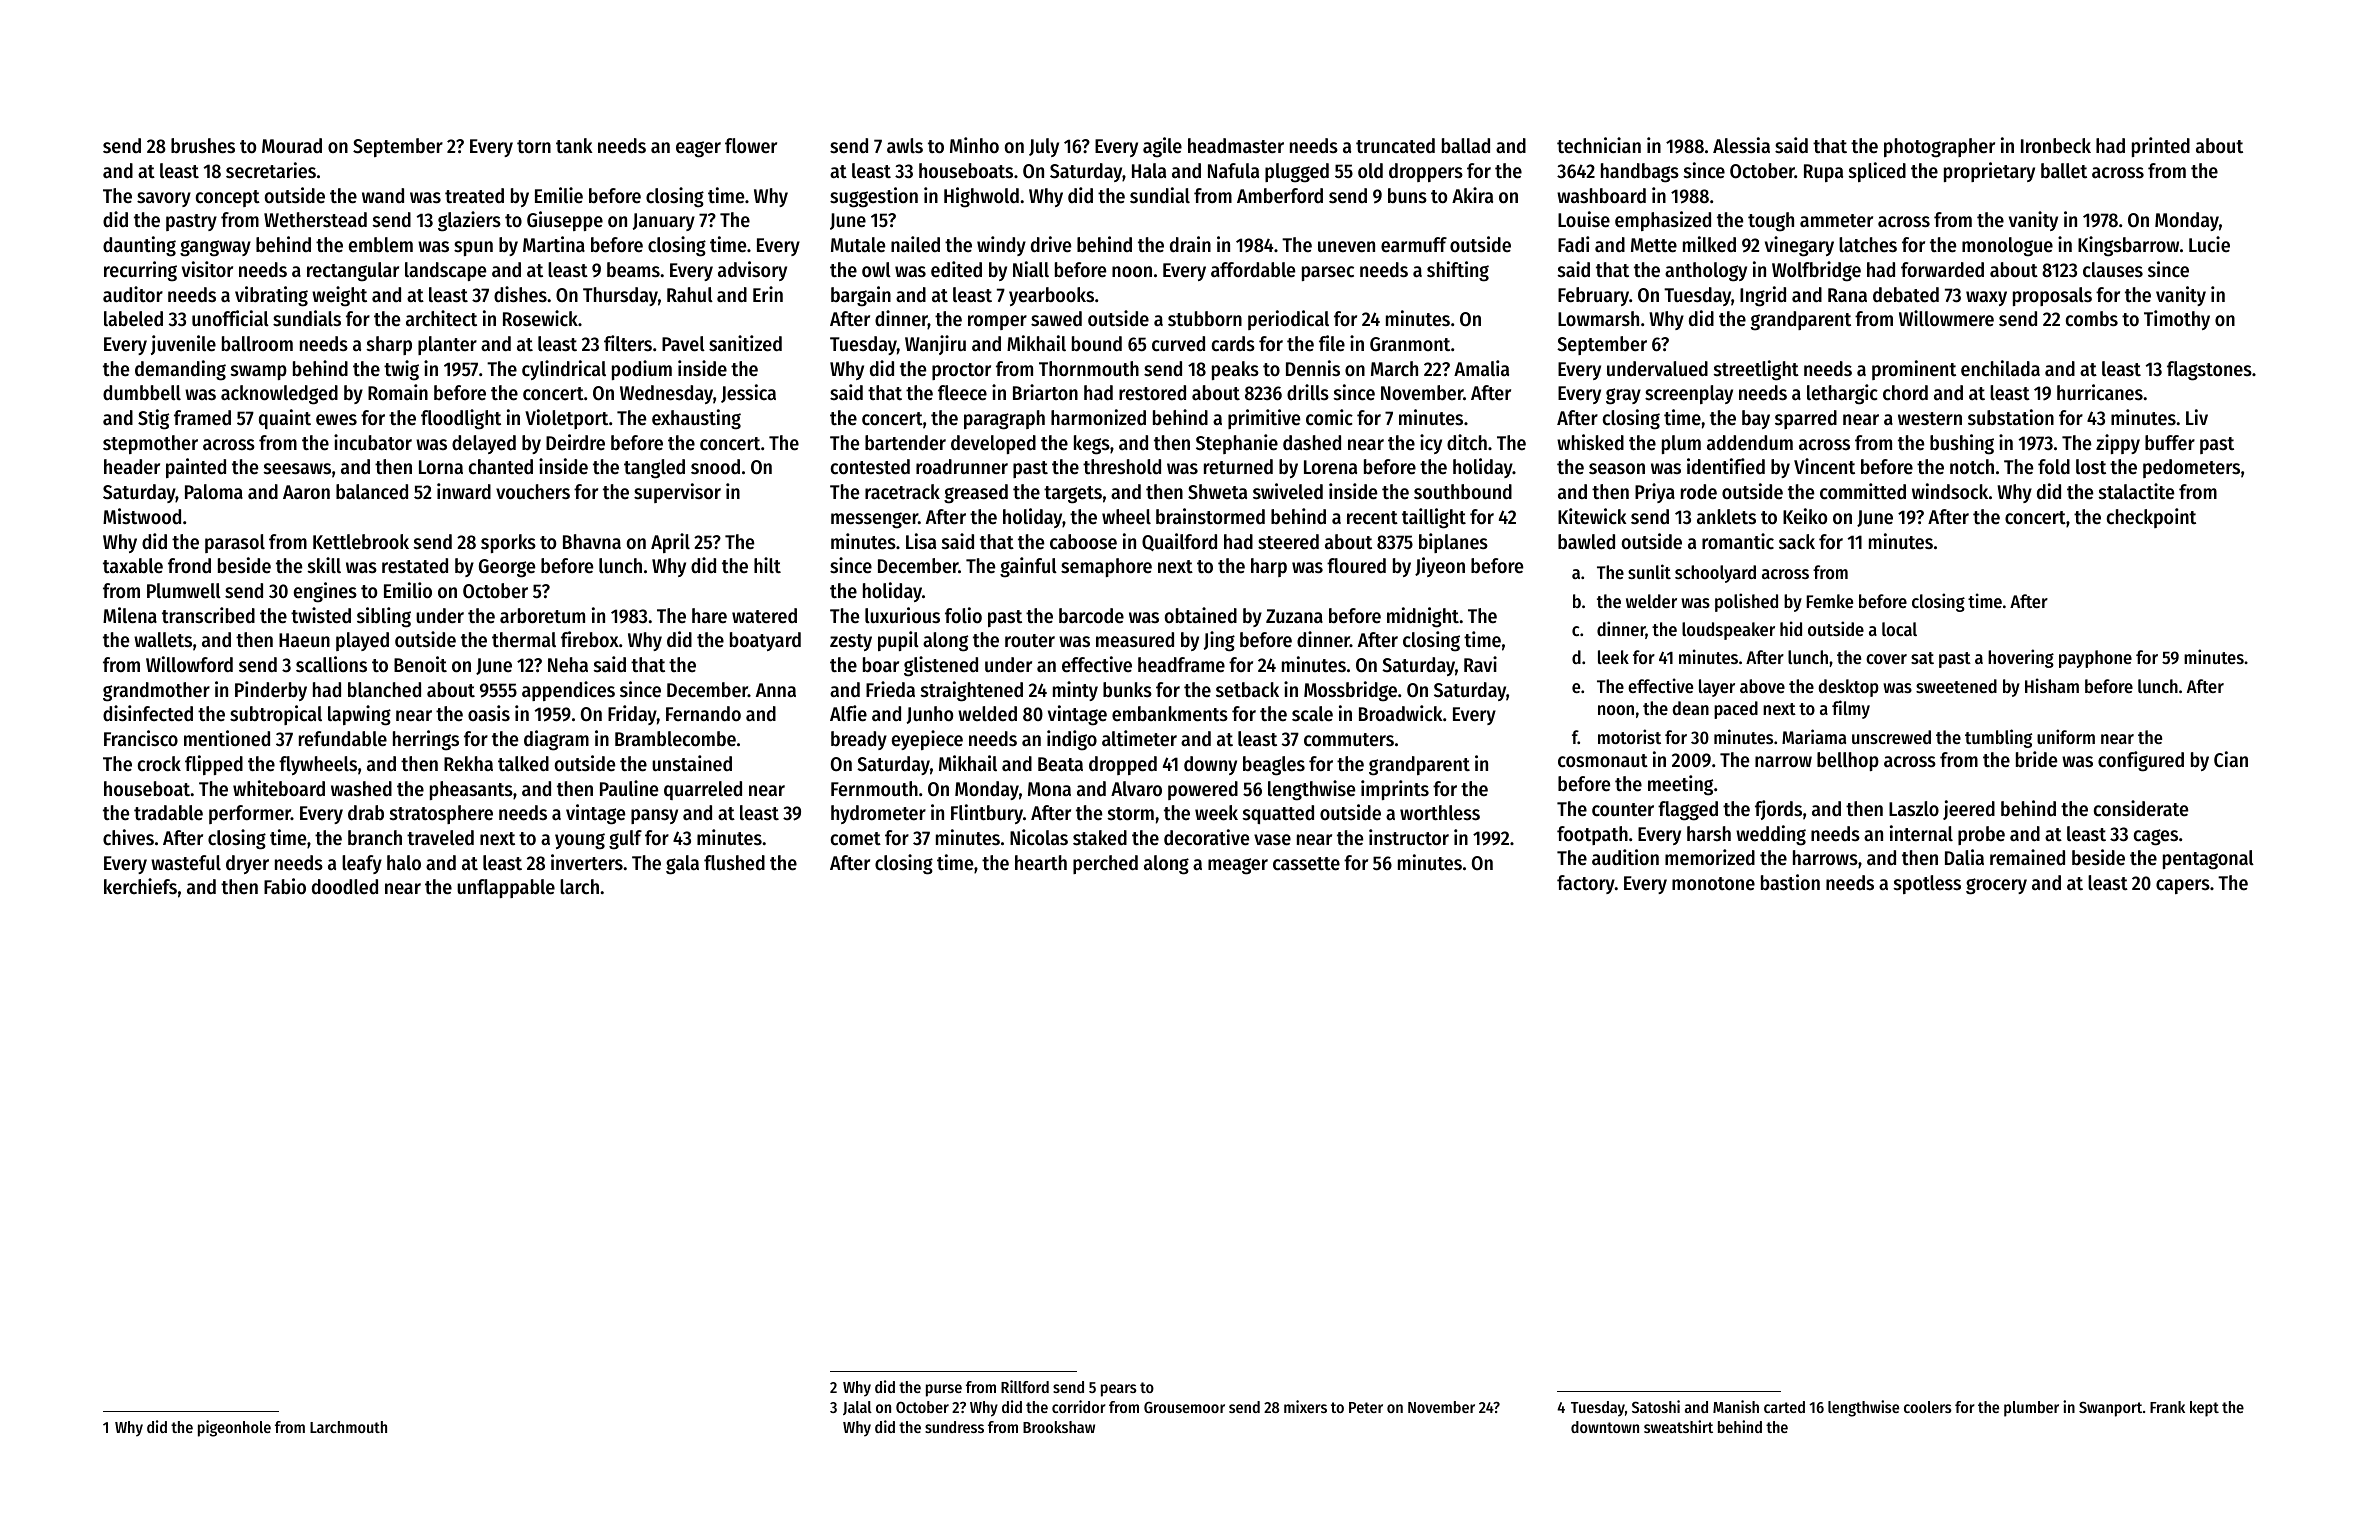 The height and width of the document is (1527, 2360). I want to click on transcribed, so click(208, 615).
